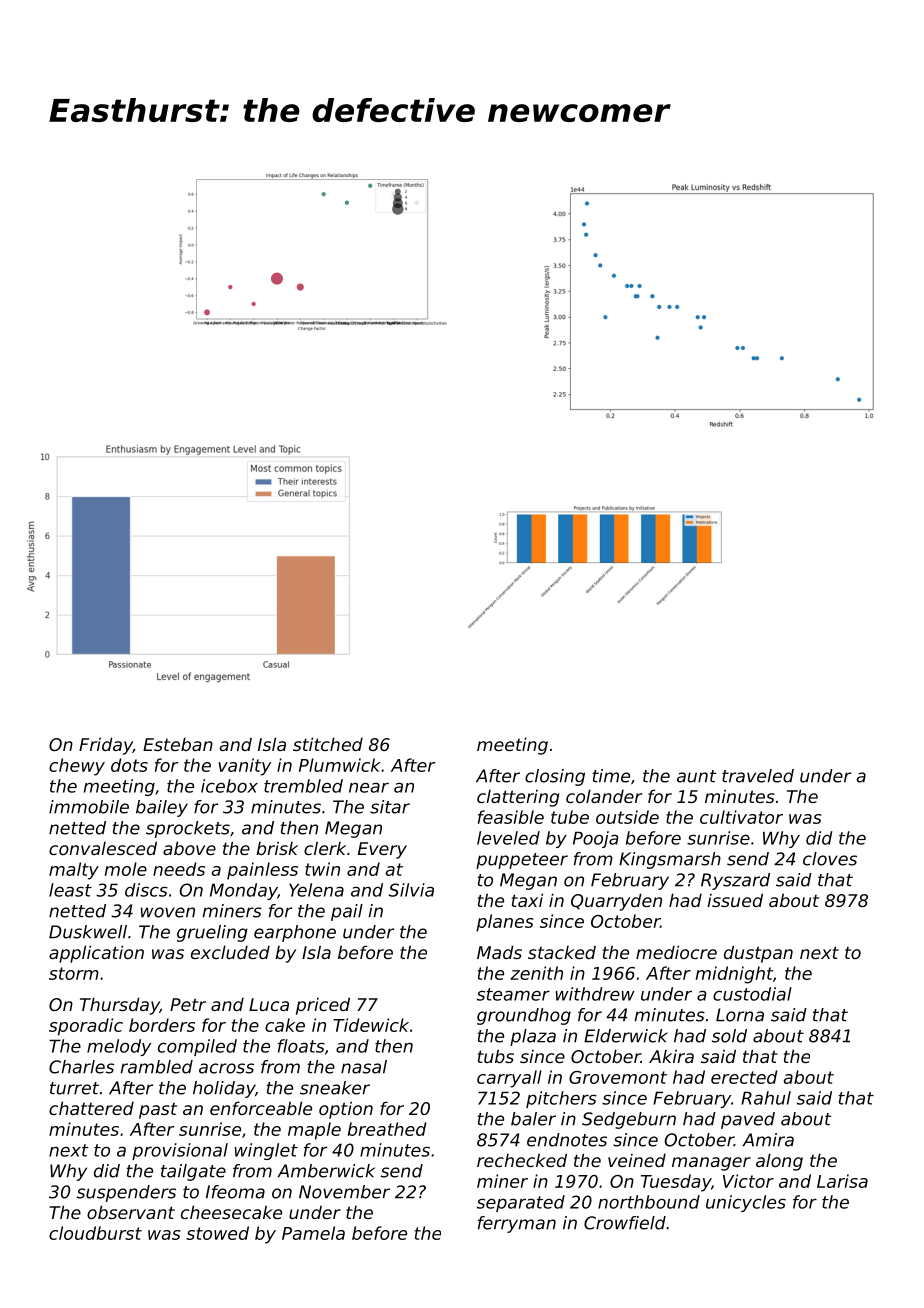 The width and height of the screenshot is (924, 1308). What do you see at coordinates (629, 1120) in the screenshot?
I see `Sedgeburn` at bounding box center [629, 1120].
